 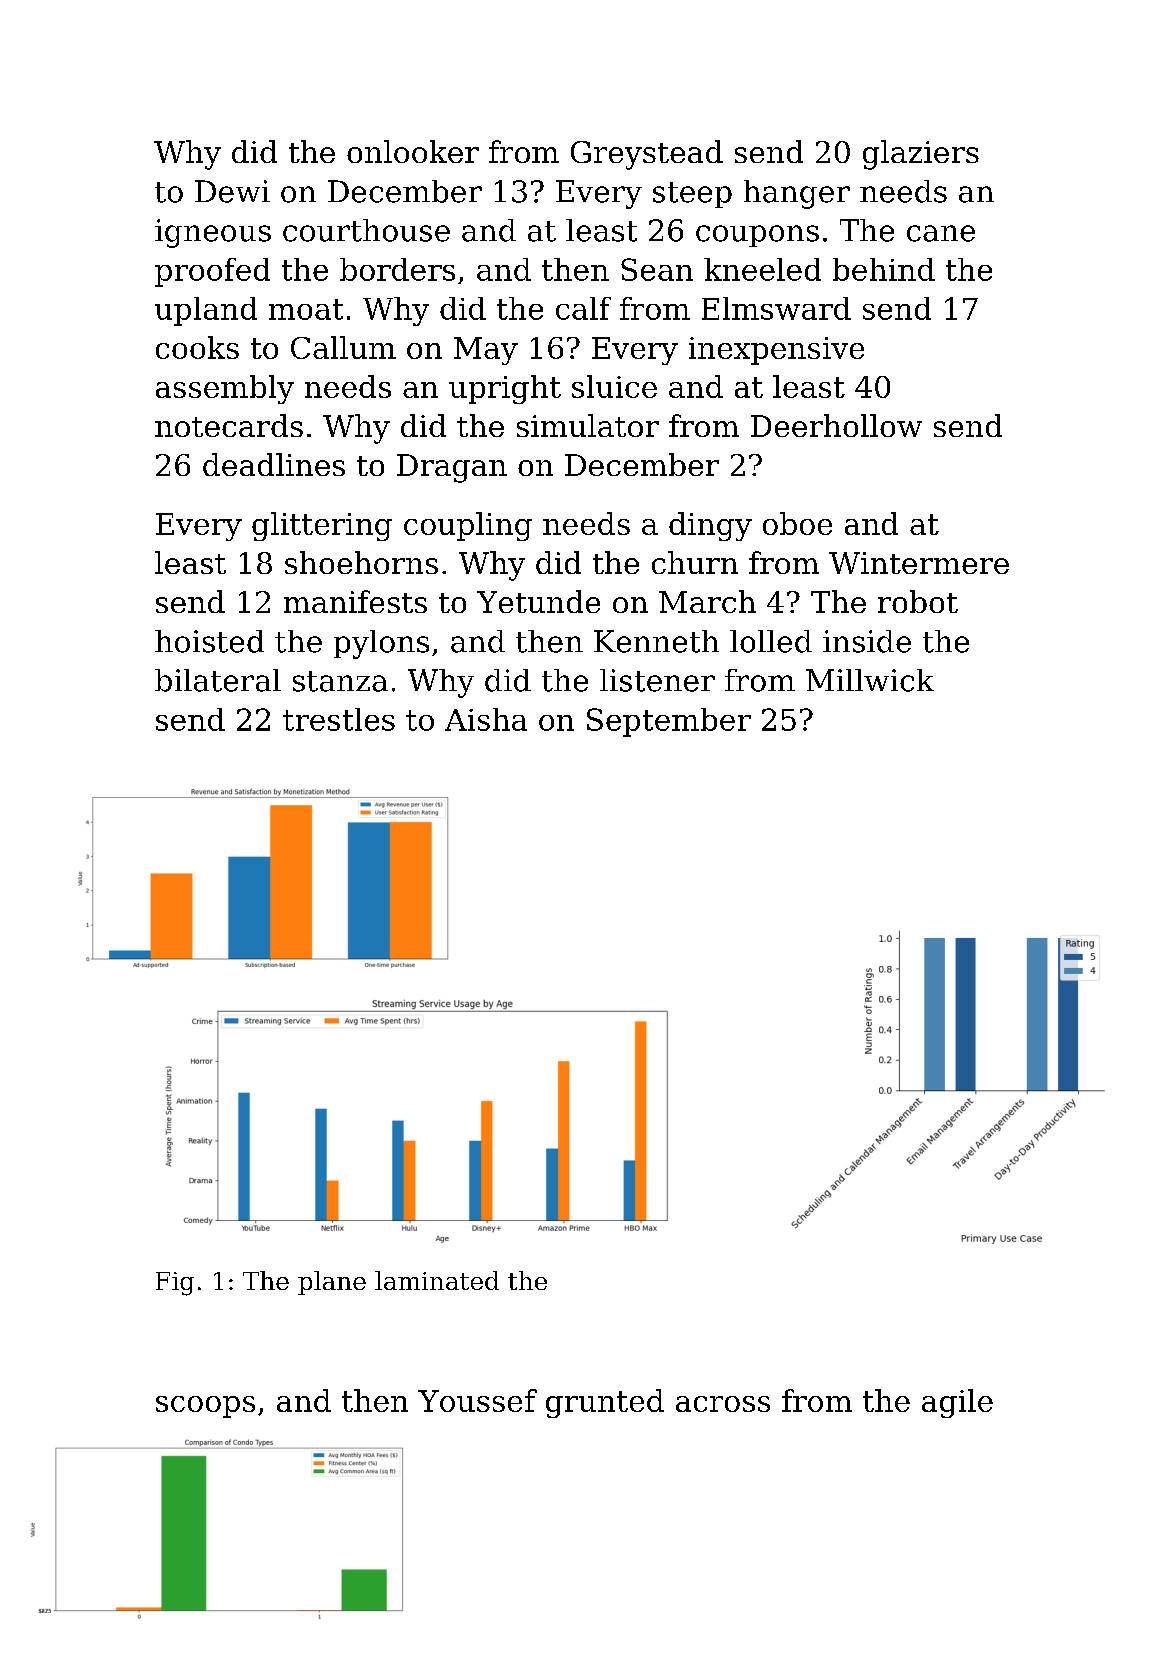 I want to click on scoops, so click(x=205, y=1407).
